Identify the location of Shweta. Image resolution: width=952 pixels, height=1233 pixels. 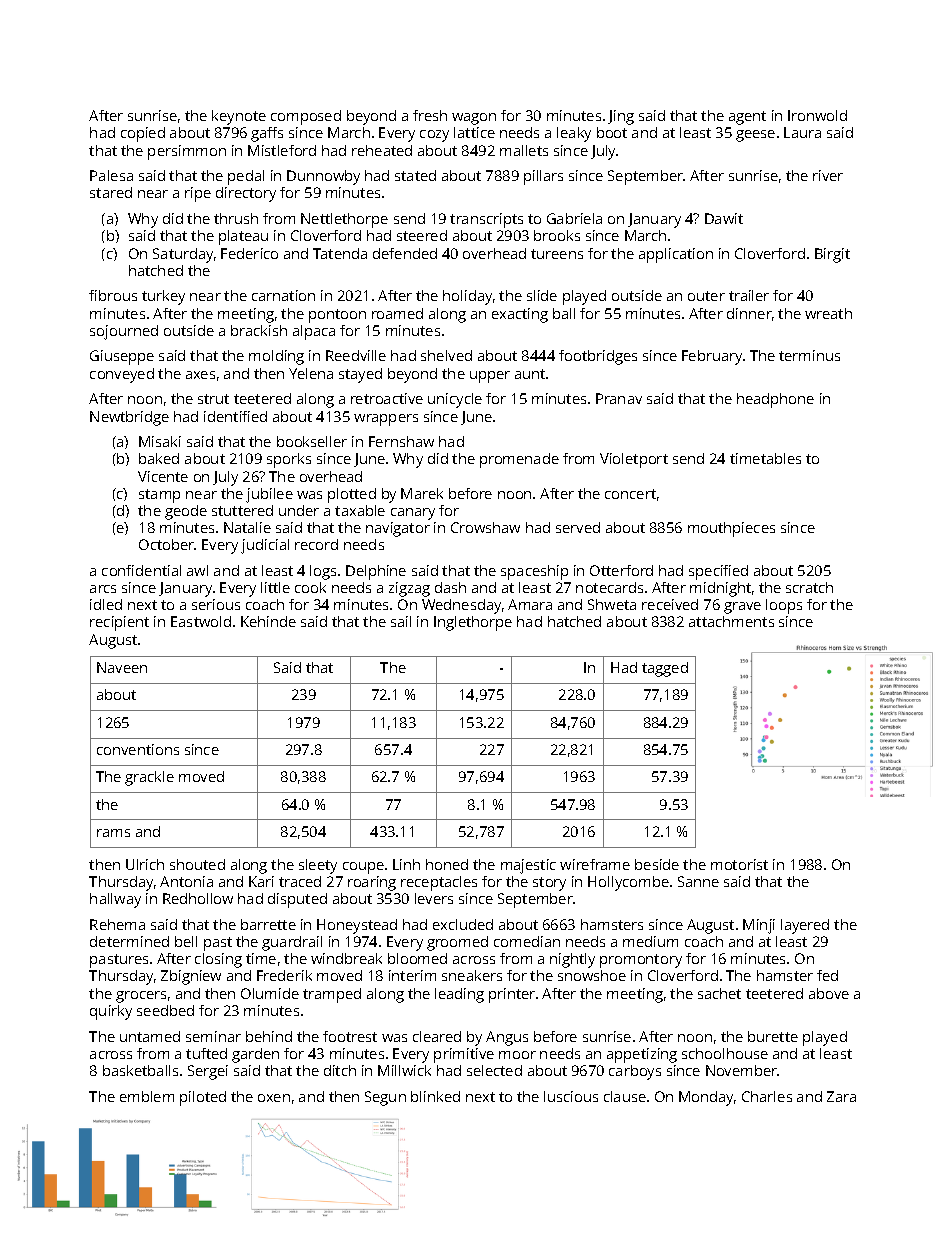
(612, 604).
